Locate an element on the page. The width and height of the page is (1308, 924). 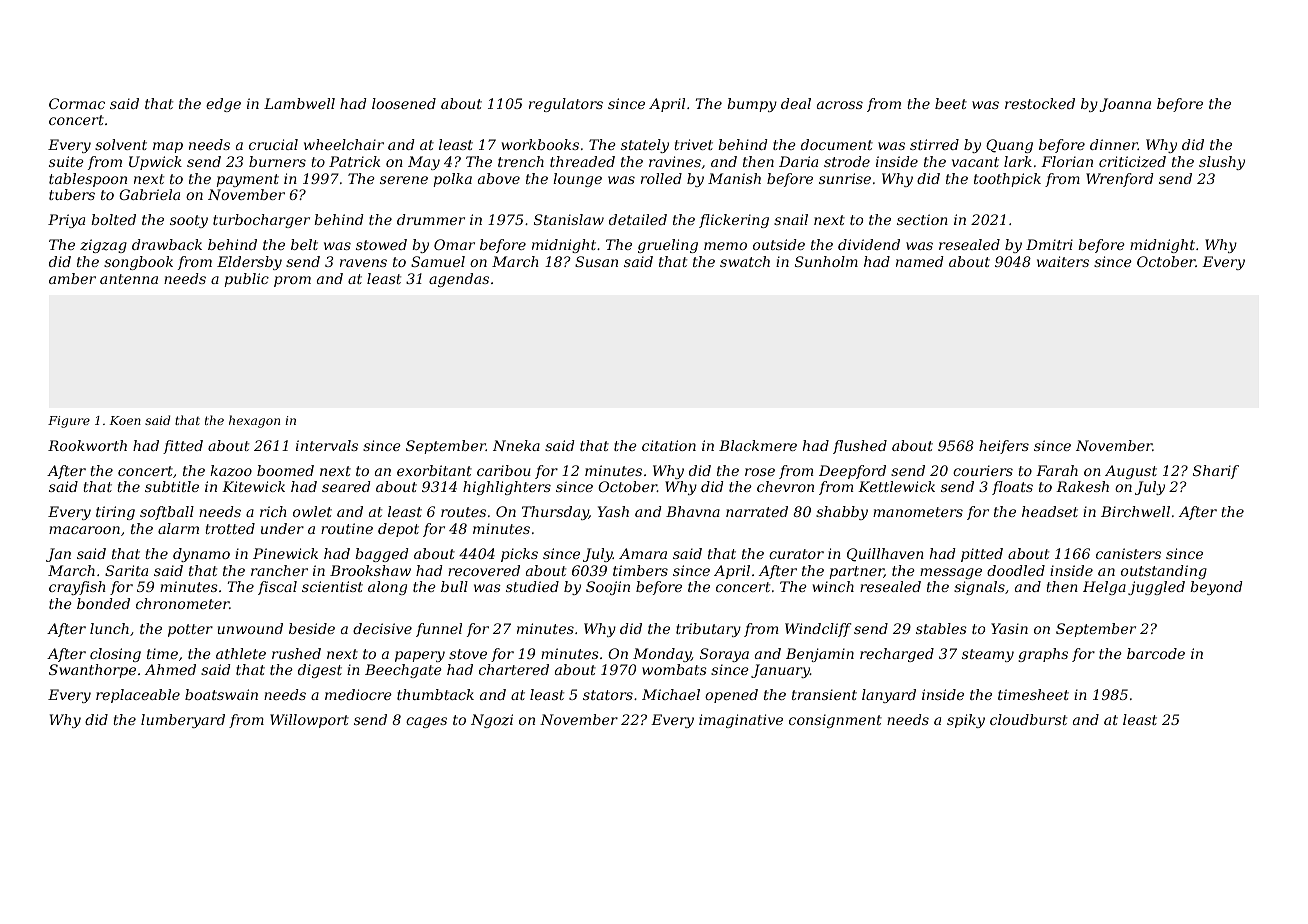
Sharif is located at coordinates (1216, 472).
